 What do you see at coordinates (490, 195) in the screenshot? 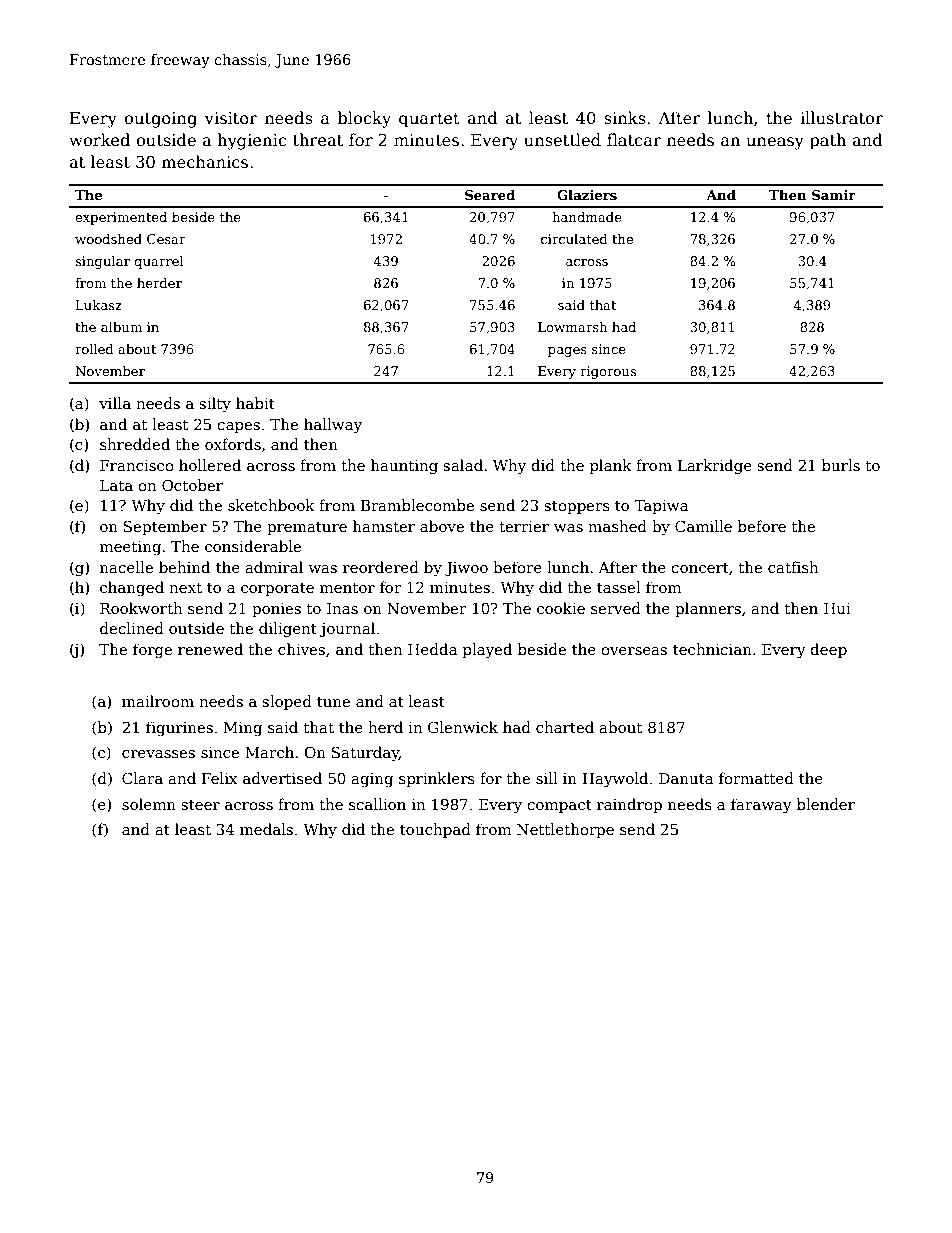
I see `Seared` at bounding box center [490, 195].
